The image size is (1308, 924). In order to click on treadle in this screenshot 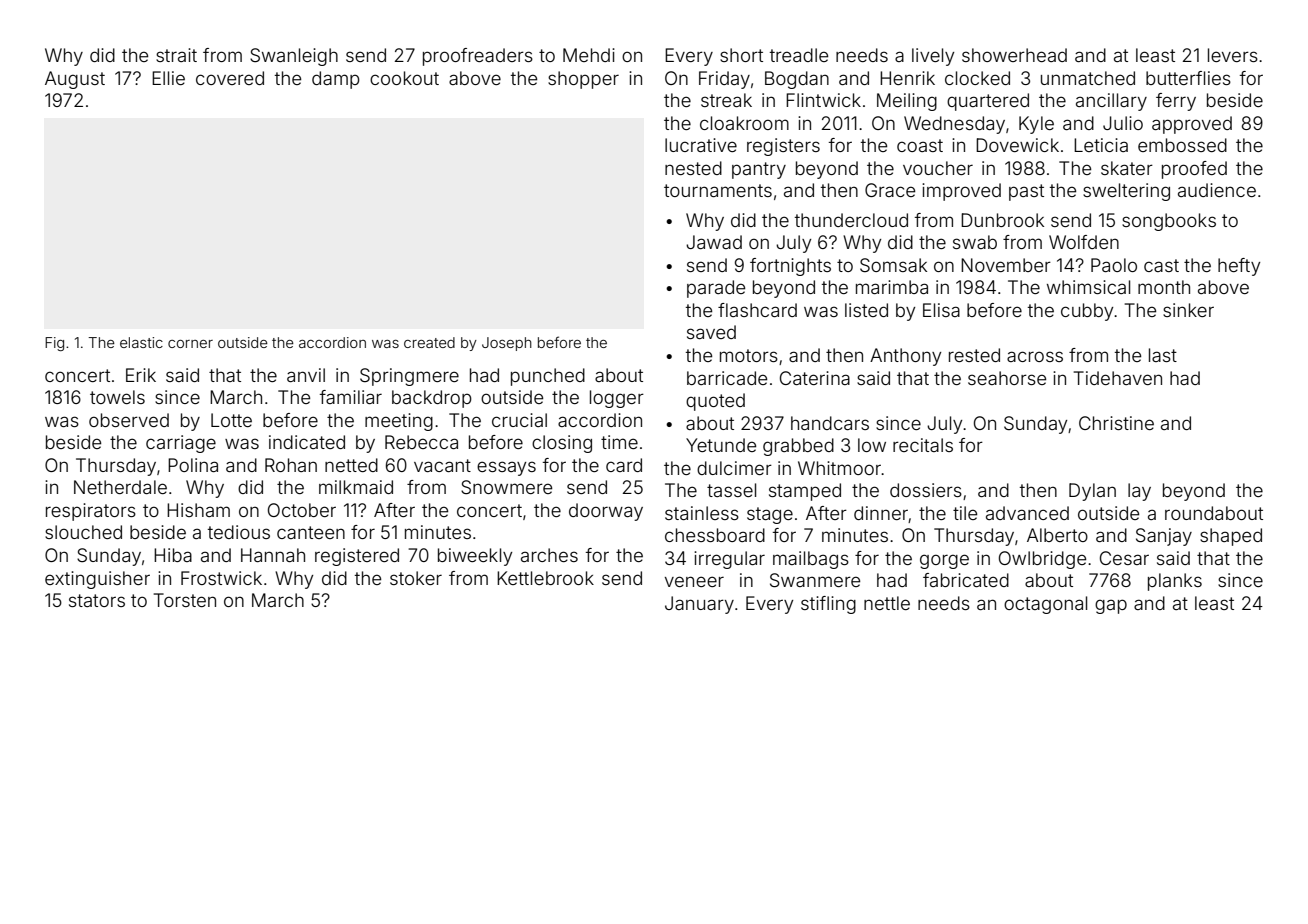, I will do `click(799, 55)`.
